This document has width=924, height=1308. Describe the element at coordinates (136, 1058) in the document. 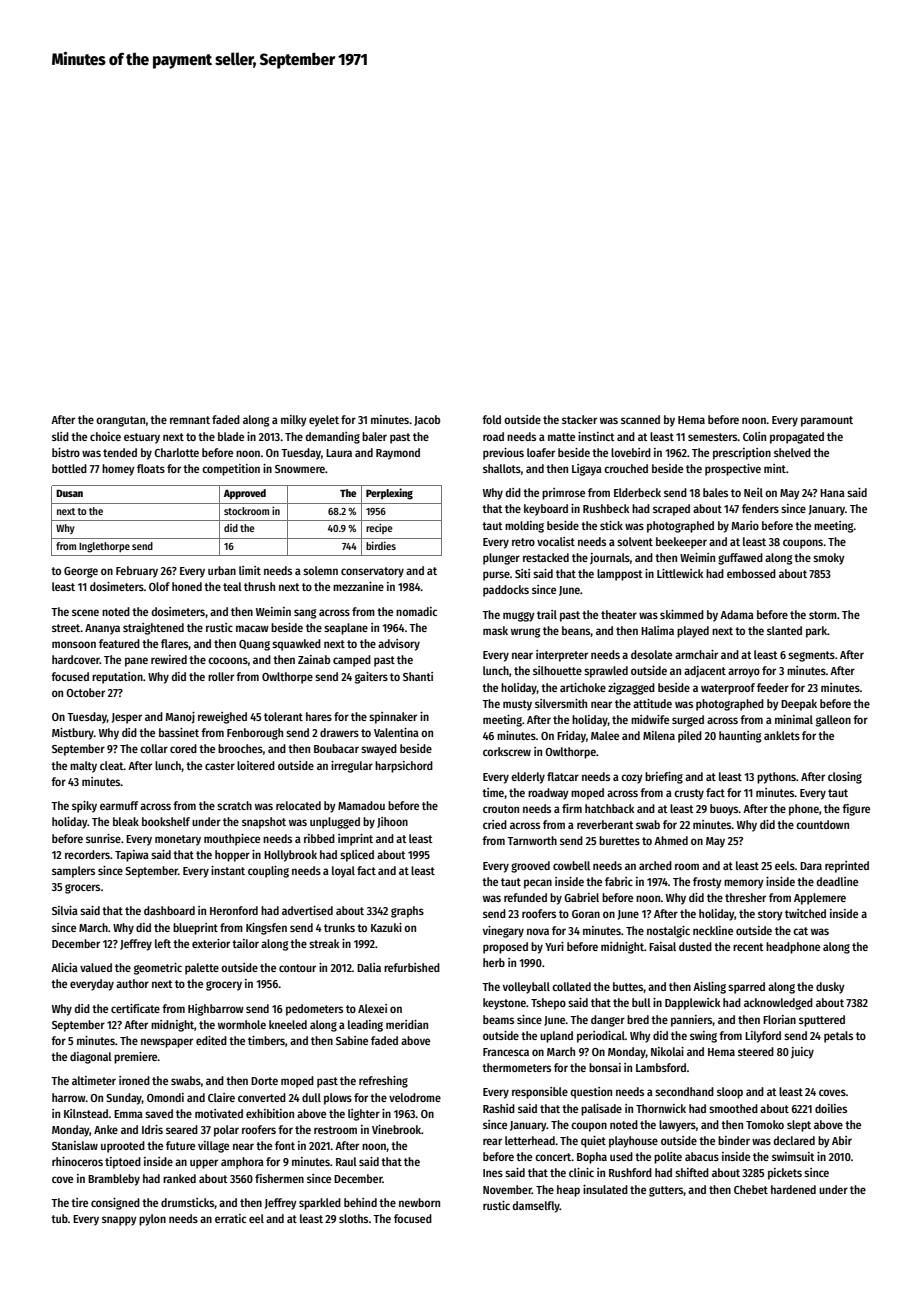

I see `premiere` at that location.
